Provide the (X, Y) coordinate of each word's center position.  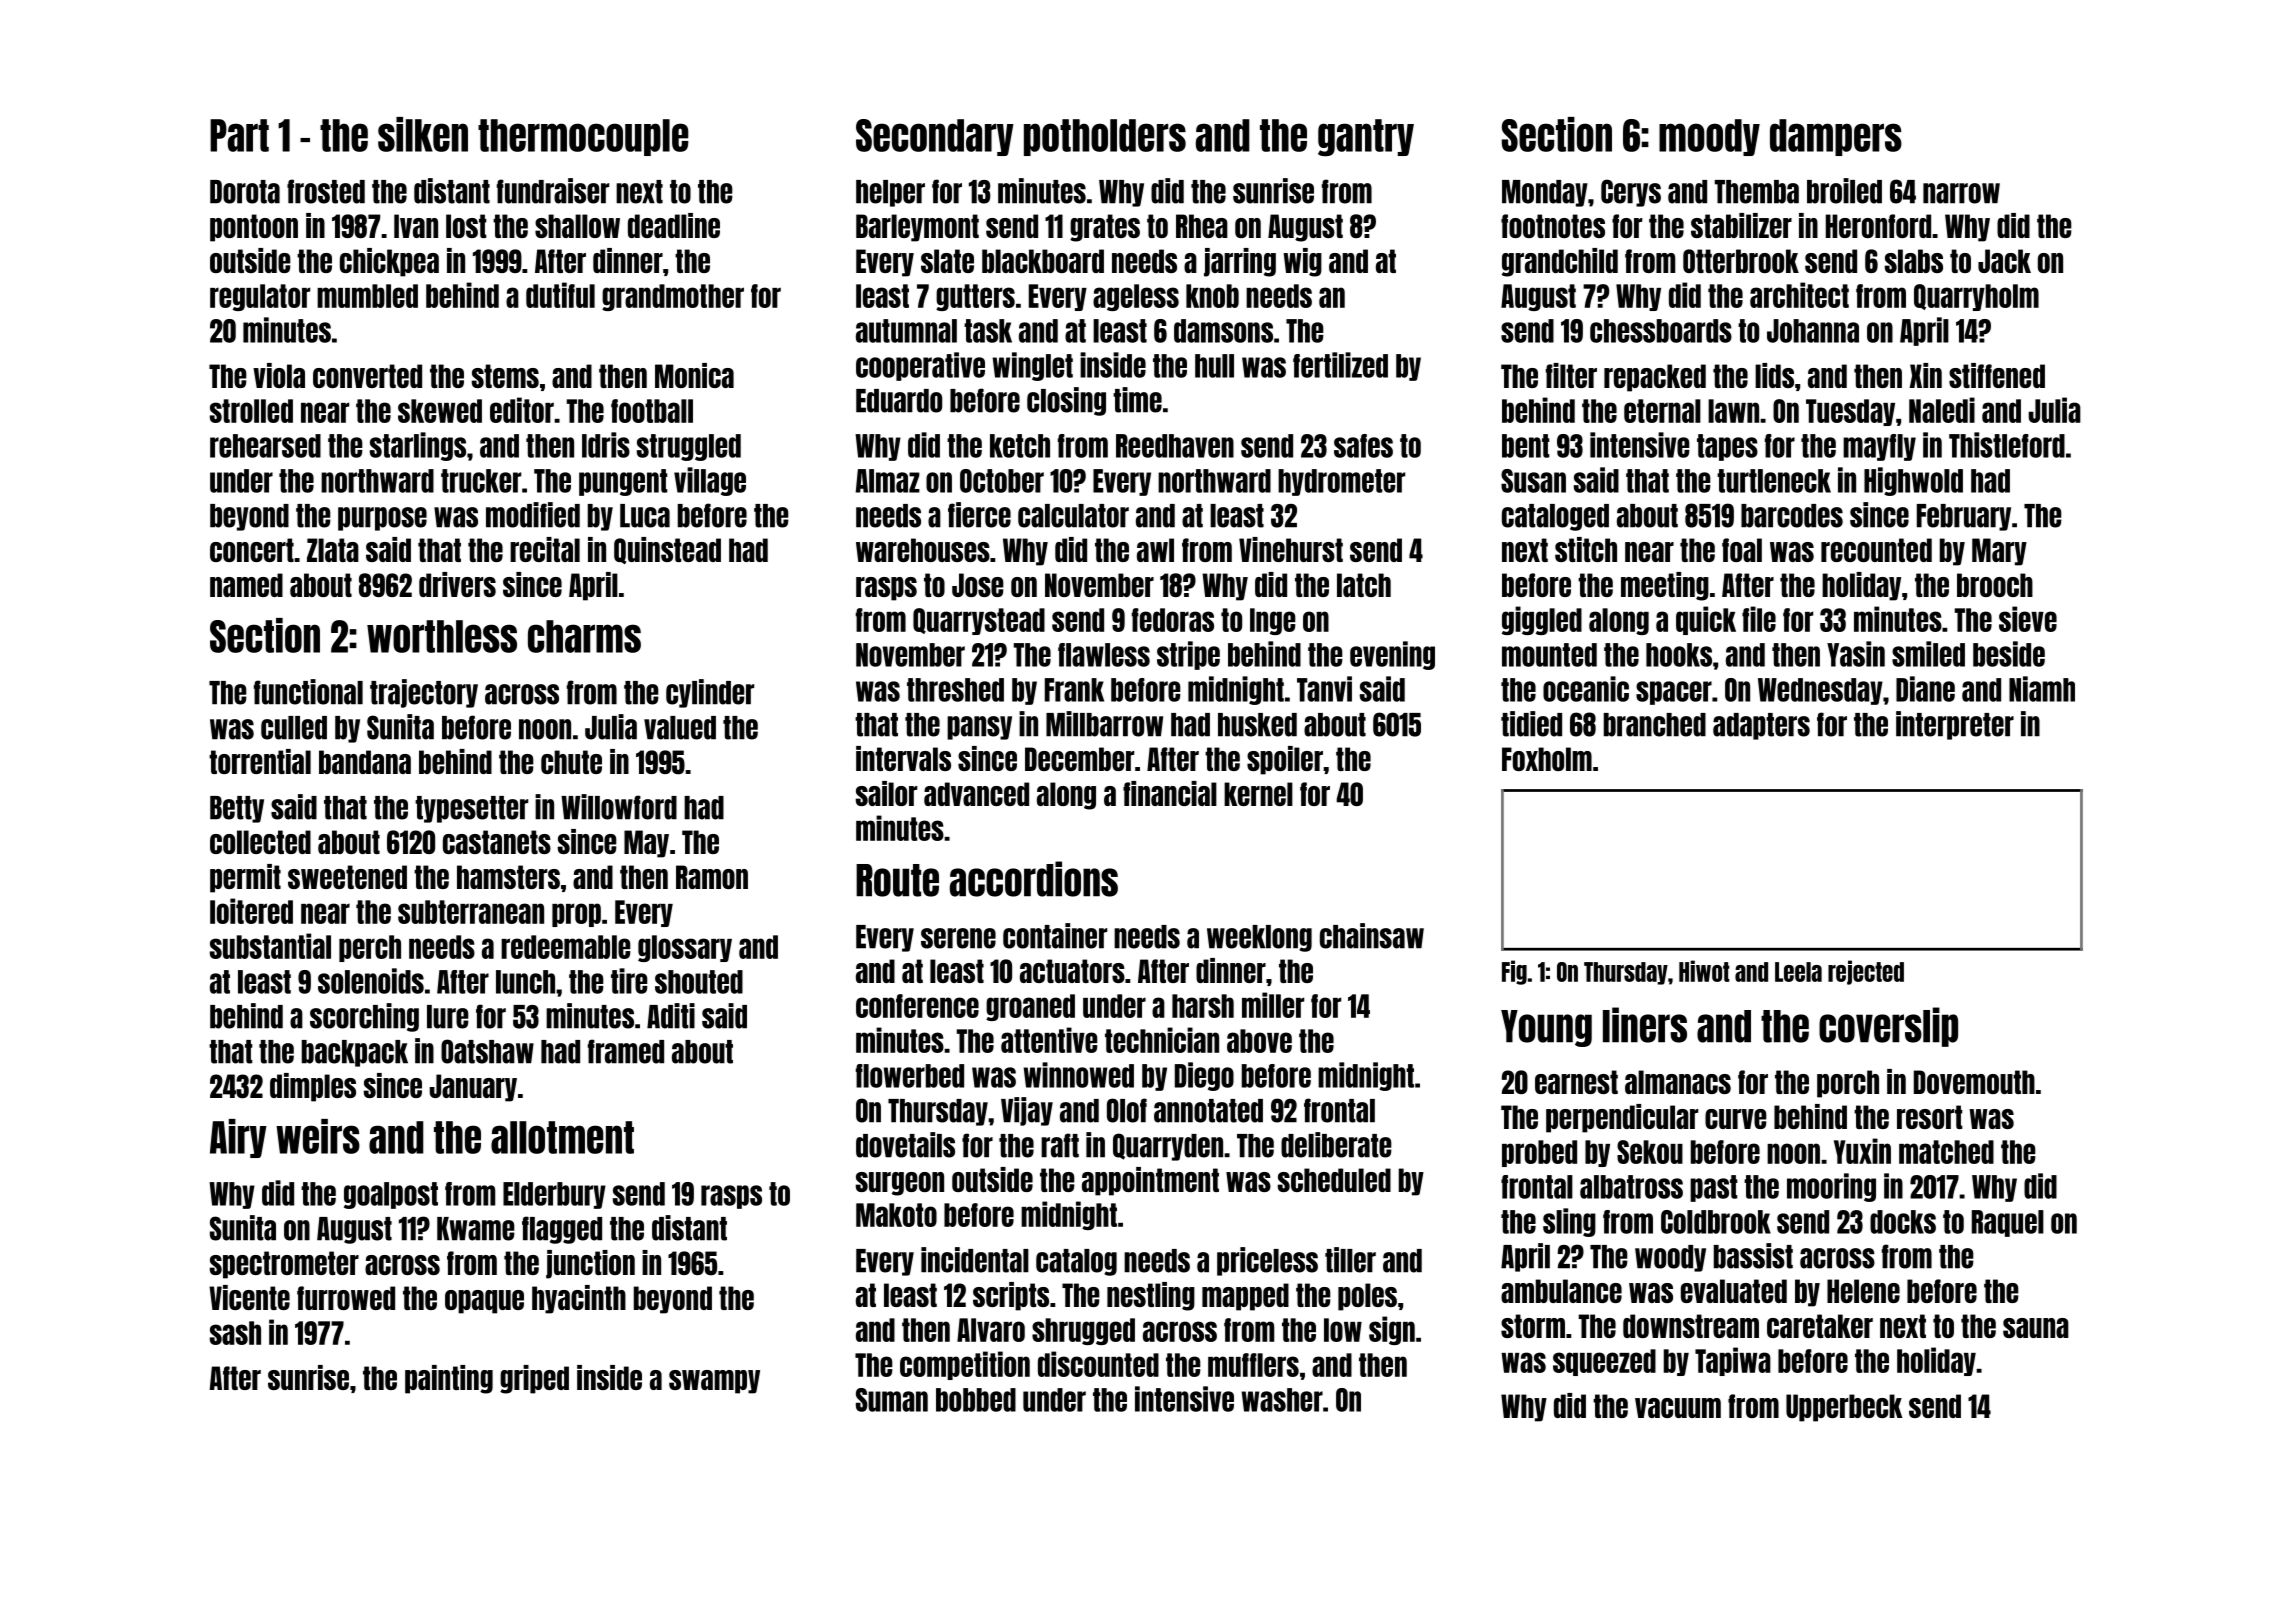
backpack (355, 1053)
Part (239, 135)
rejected (1866, 972)
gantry (1366, 138)
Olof (1127, 1110)
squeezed (1604, 1362)
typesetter (471, 809)
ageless (1136, 297)
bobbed (976, 1400)
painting (449, 1379)
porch (1848, 1084)
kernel (1258, 794)
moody (1709, 137)
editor (522, 410)
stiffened (1997, 375)
